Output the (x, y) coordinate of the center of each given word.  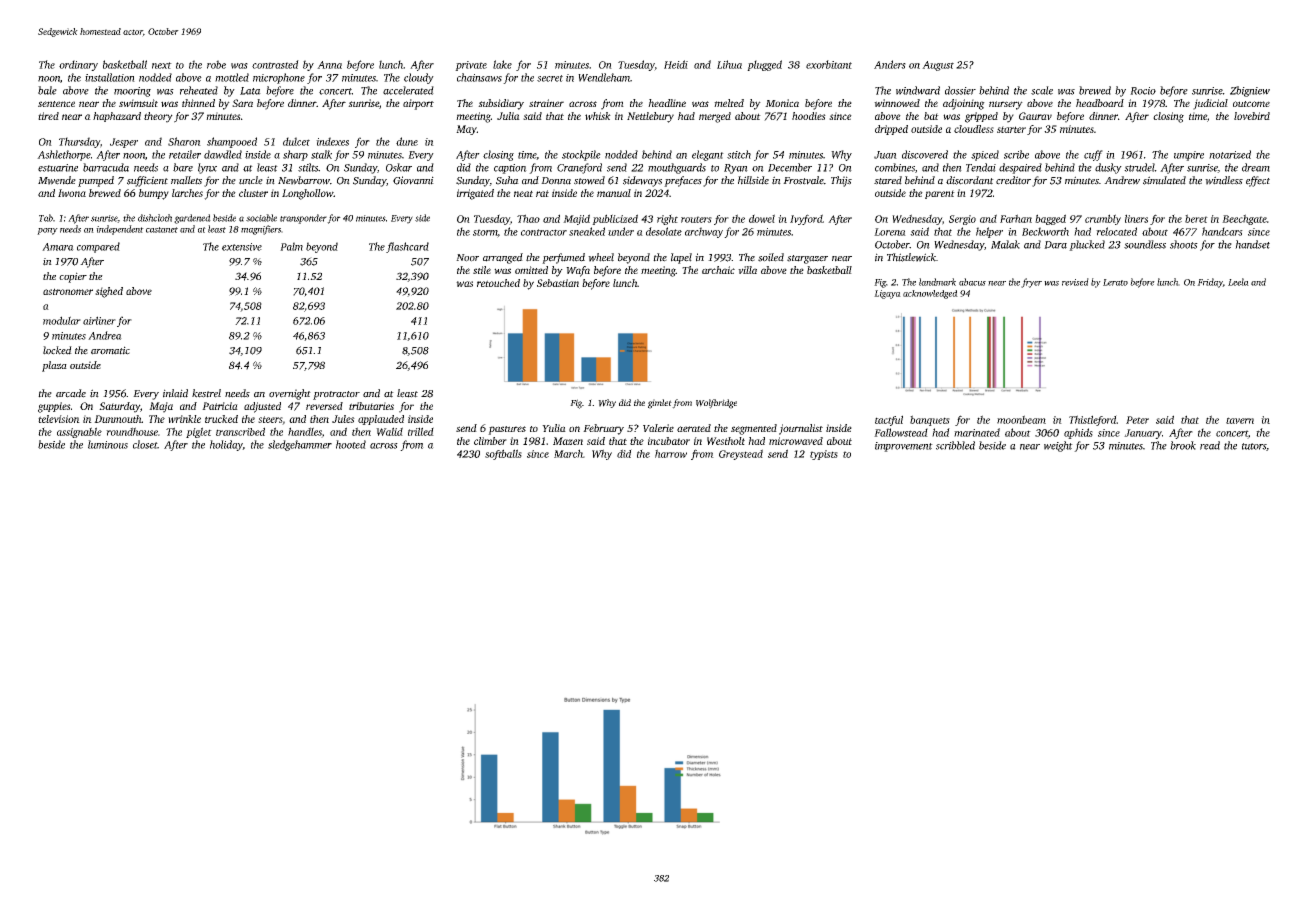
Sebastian (558, 283)
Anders (890, 64)
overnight (290, 394)
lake (502, 64)
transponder (303, 219)
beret (1196, 218)
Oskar (399, 167)
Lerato (1115, 282)
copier (73, 277)
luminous (108, 444)
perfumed (563, 258)
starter (1011, 129)
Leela (1238, 282)
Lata (250, 91)
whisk (598, 116)
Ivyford (806, 219)
